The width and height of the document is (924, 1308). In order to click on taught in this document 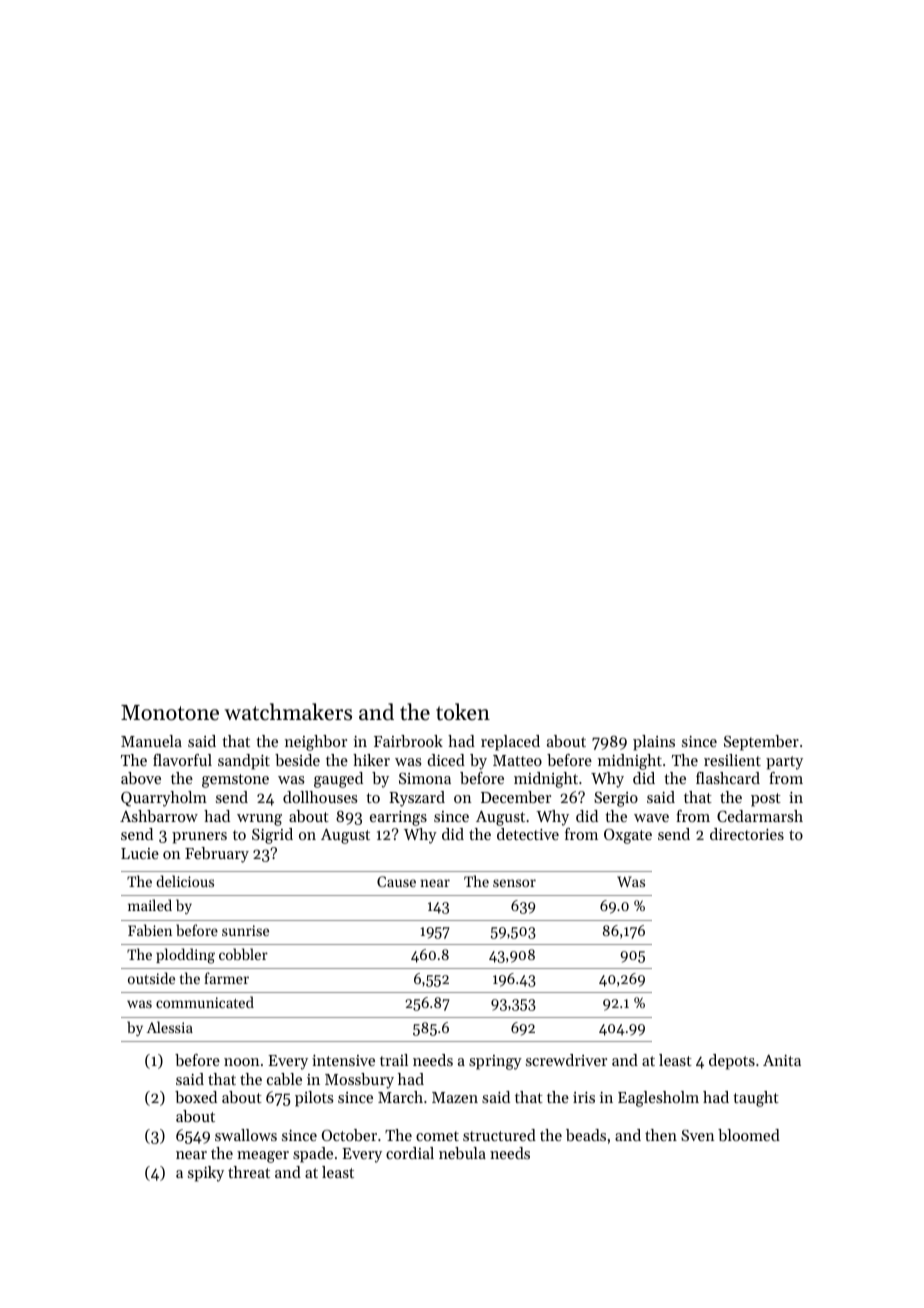, I will do `click(756, 1099)`.
